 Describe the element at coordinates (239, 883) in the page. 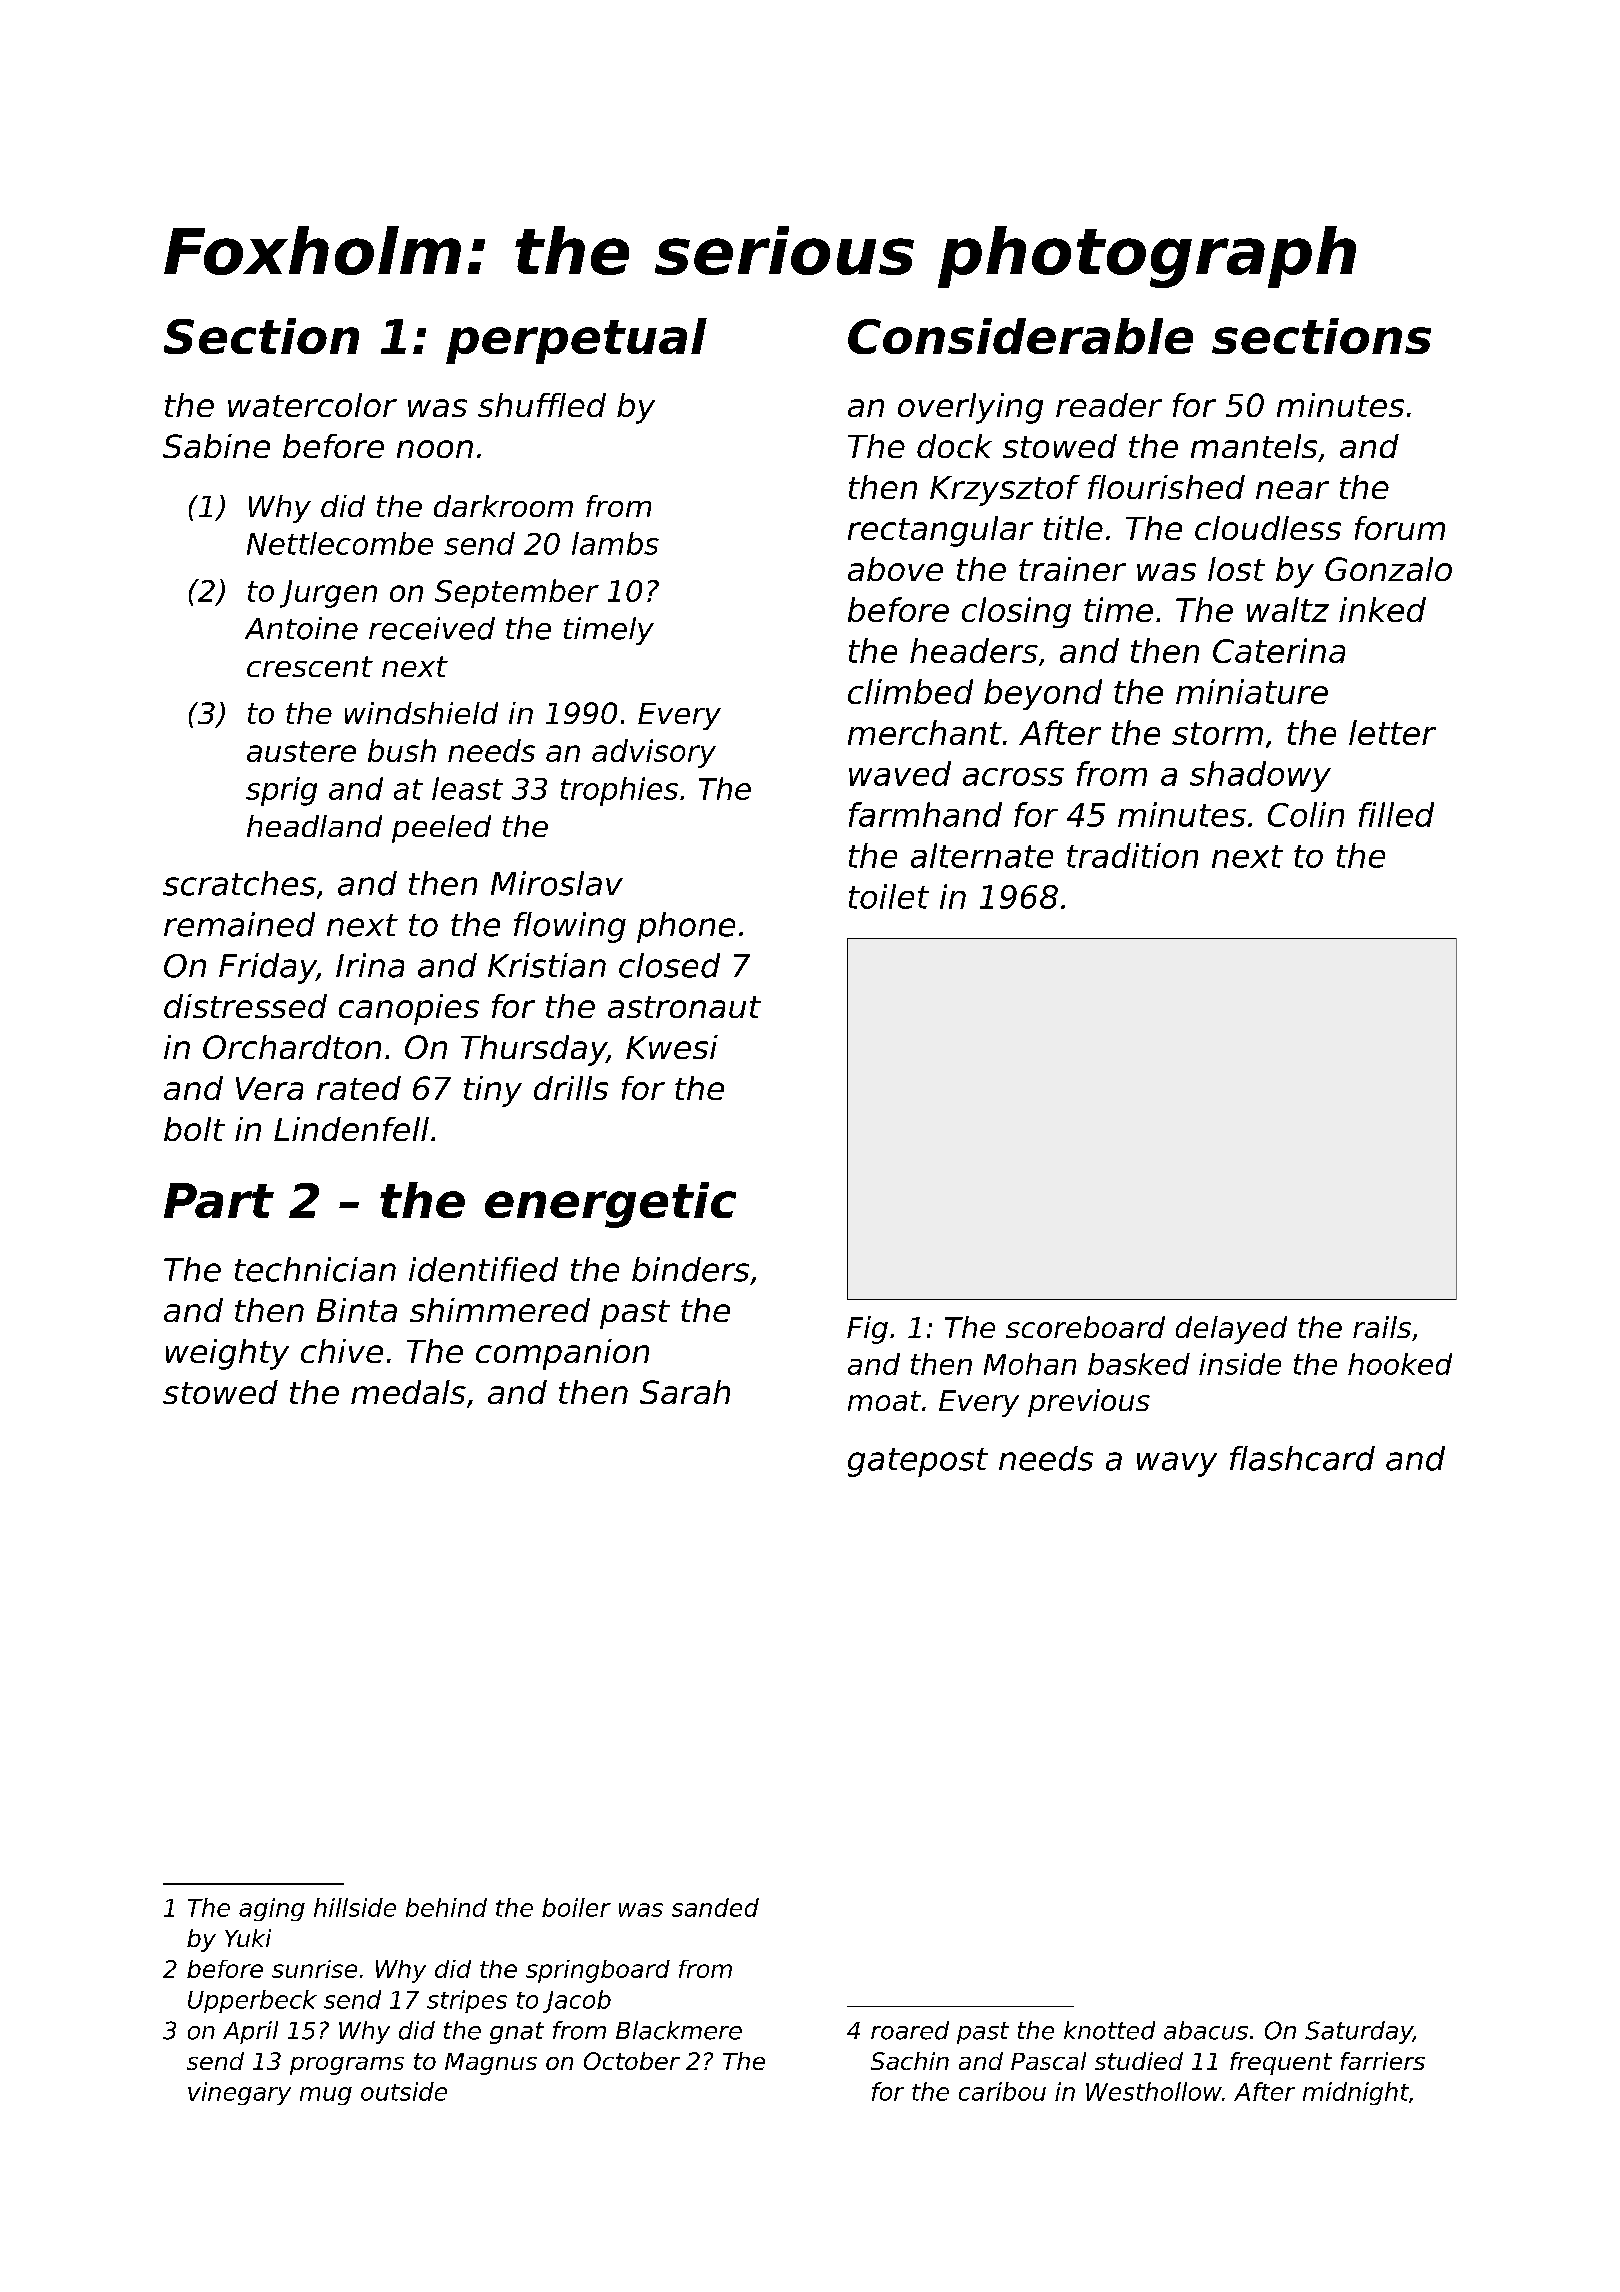

I see `scratches` at that location.
